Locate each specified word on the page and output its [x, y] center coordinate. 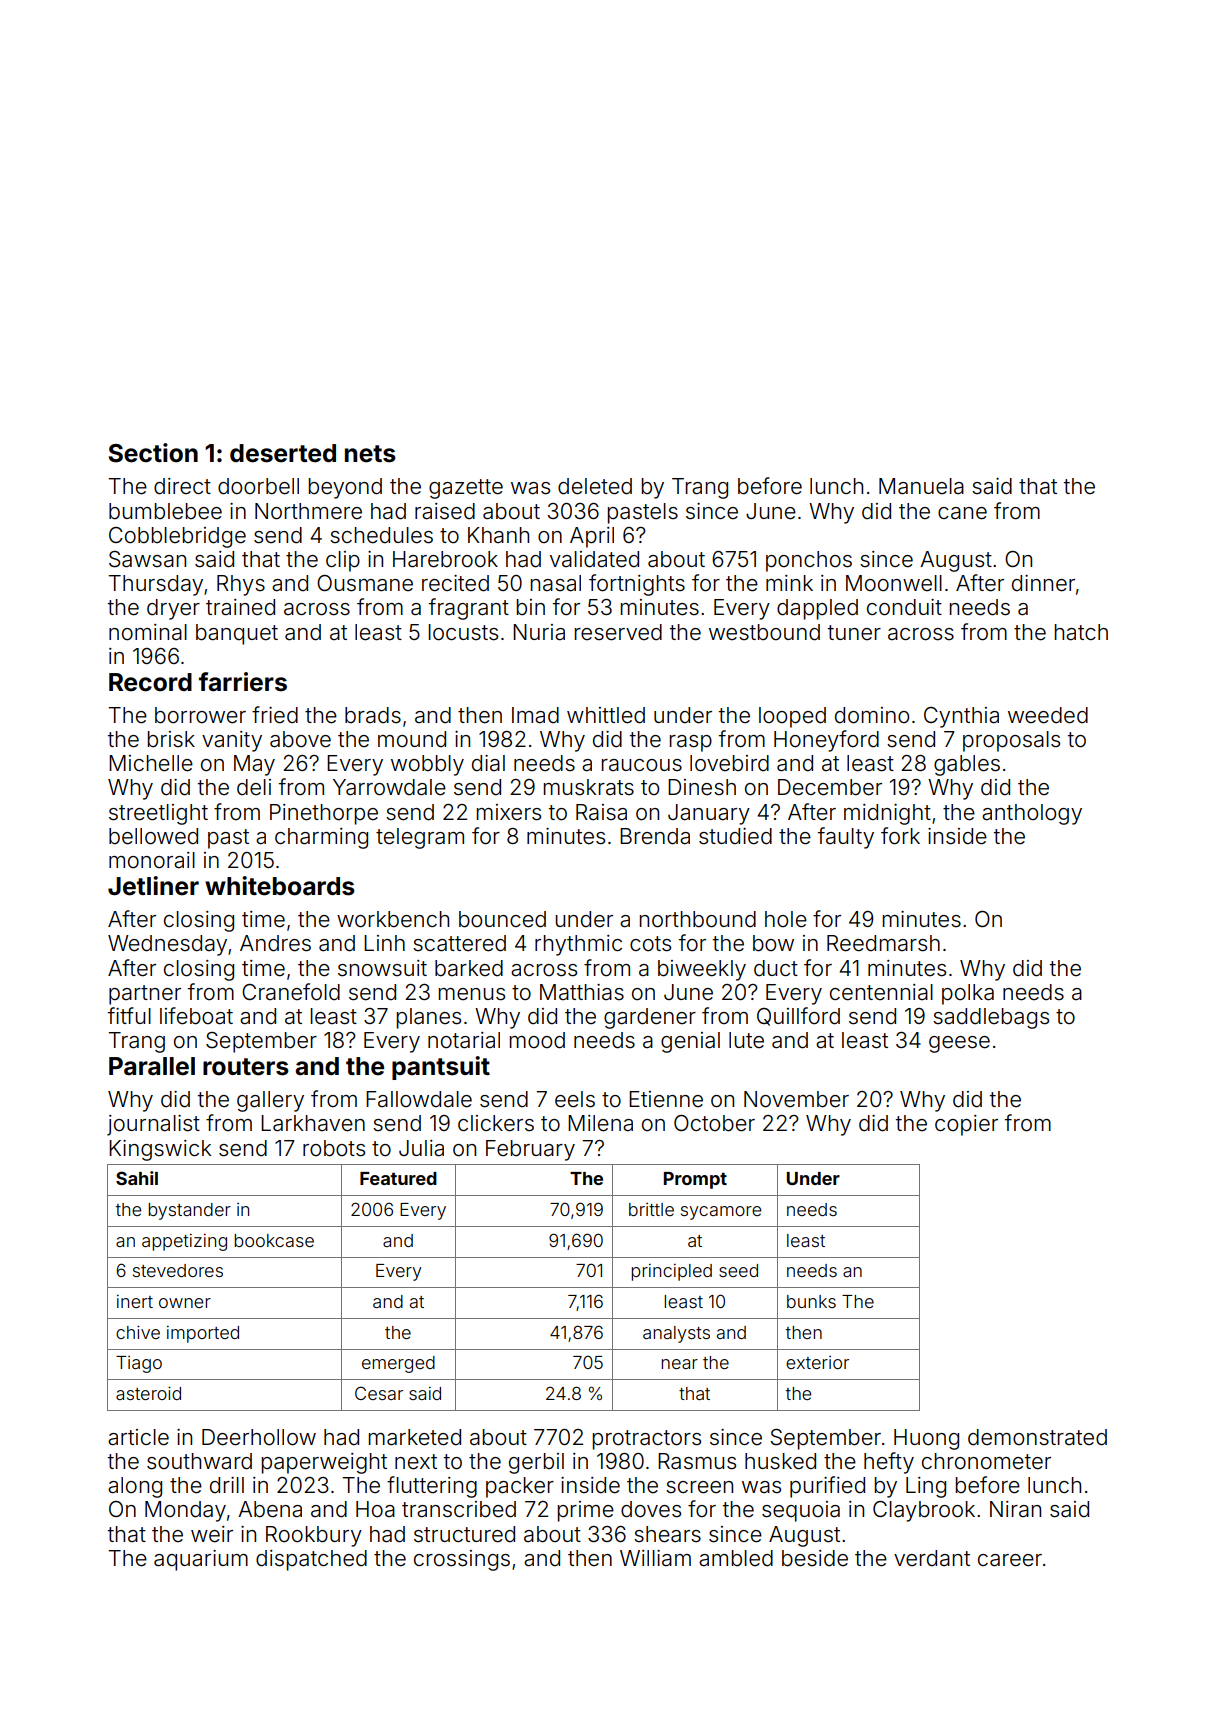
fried [275, 715]
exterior [817, 1362]
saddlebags [991, 1018]
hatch [1081, 632]
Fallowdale [419, 1099]
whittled [606, 715]
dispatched [311, 1560]
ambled [736, 1558]
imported [203, 1334]
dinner [1043, 583]
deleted [595, 486]
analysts [676, 1334]
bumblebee [165, 511]
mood [537, 1040]
